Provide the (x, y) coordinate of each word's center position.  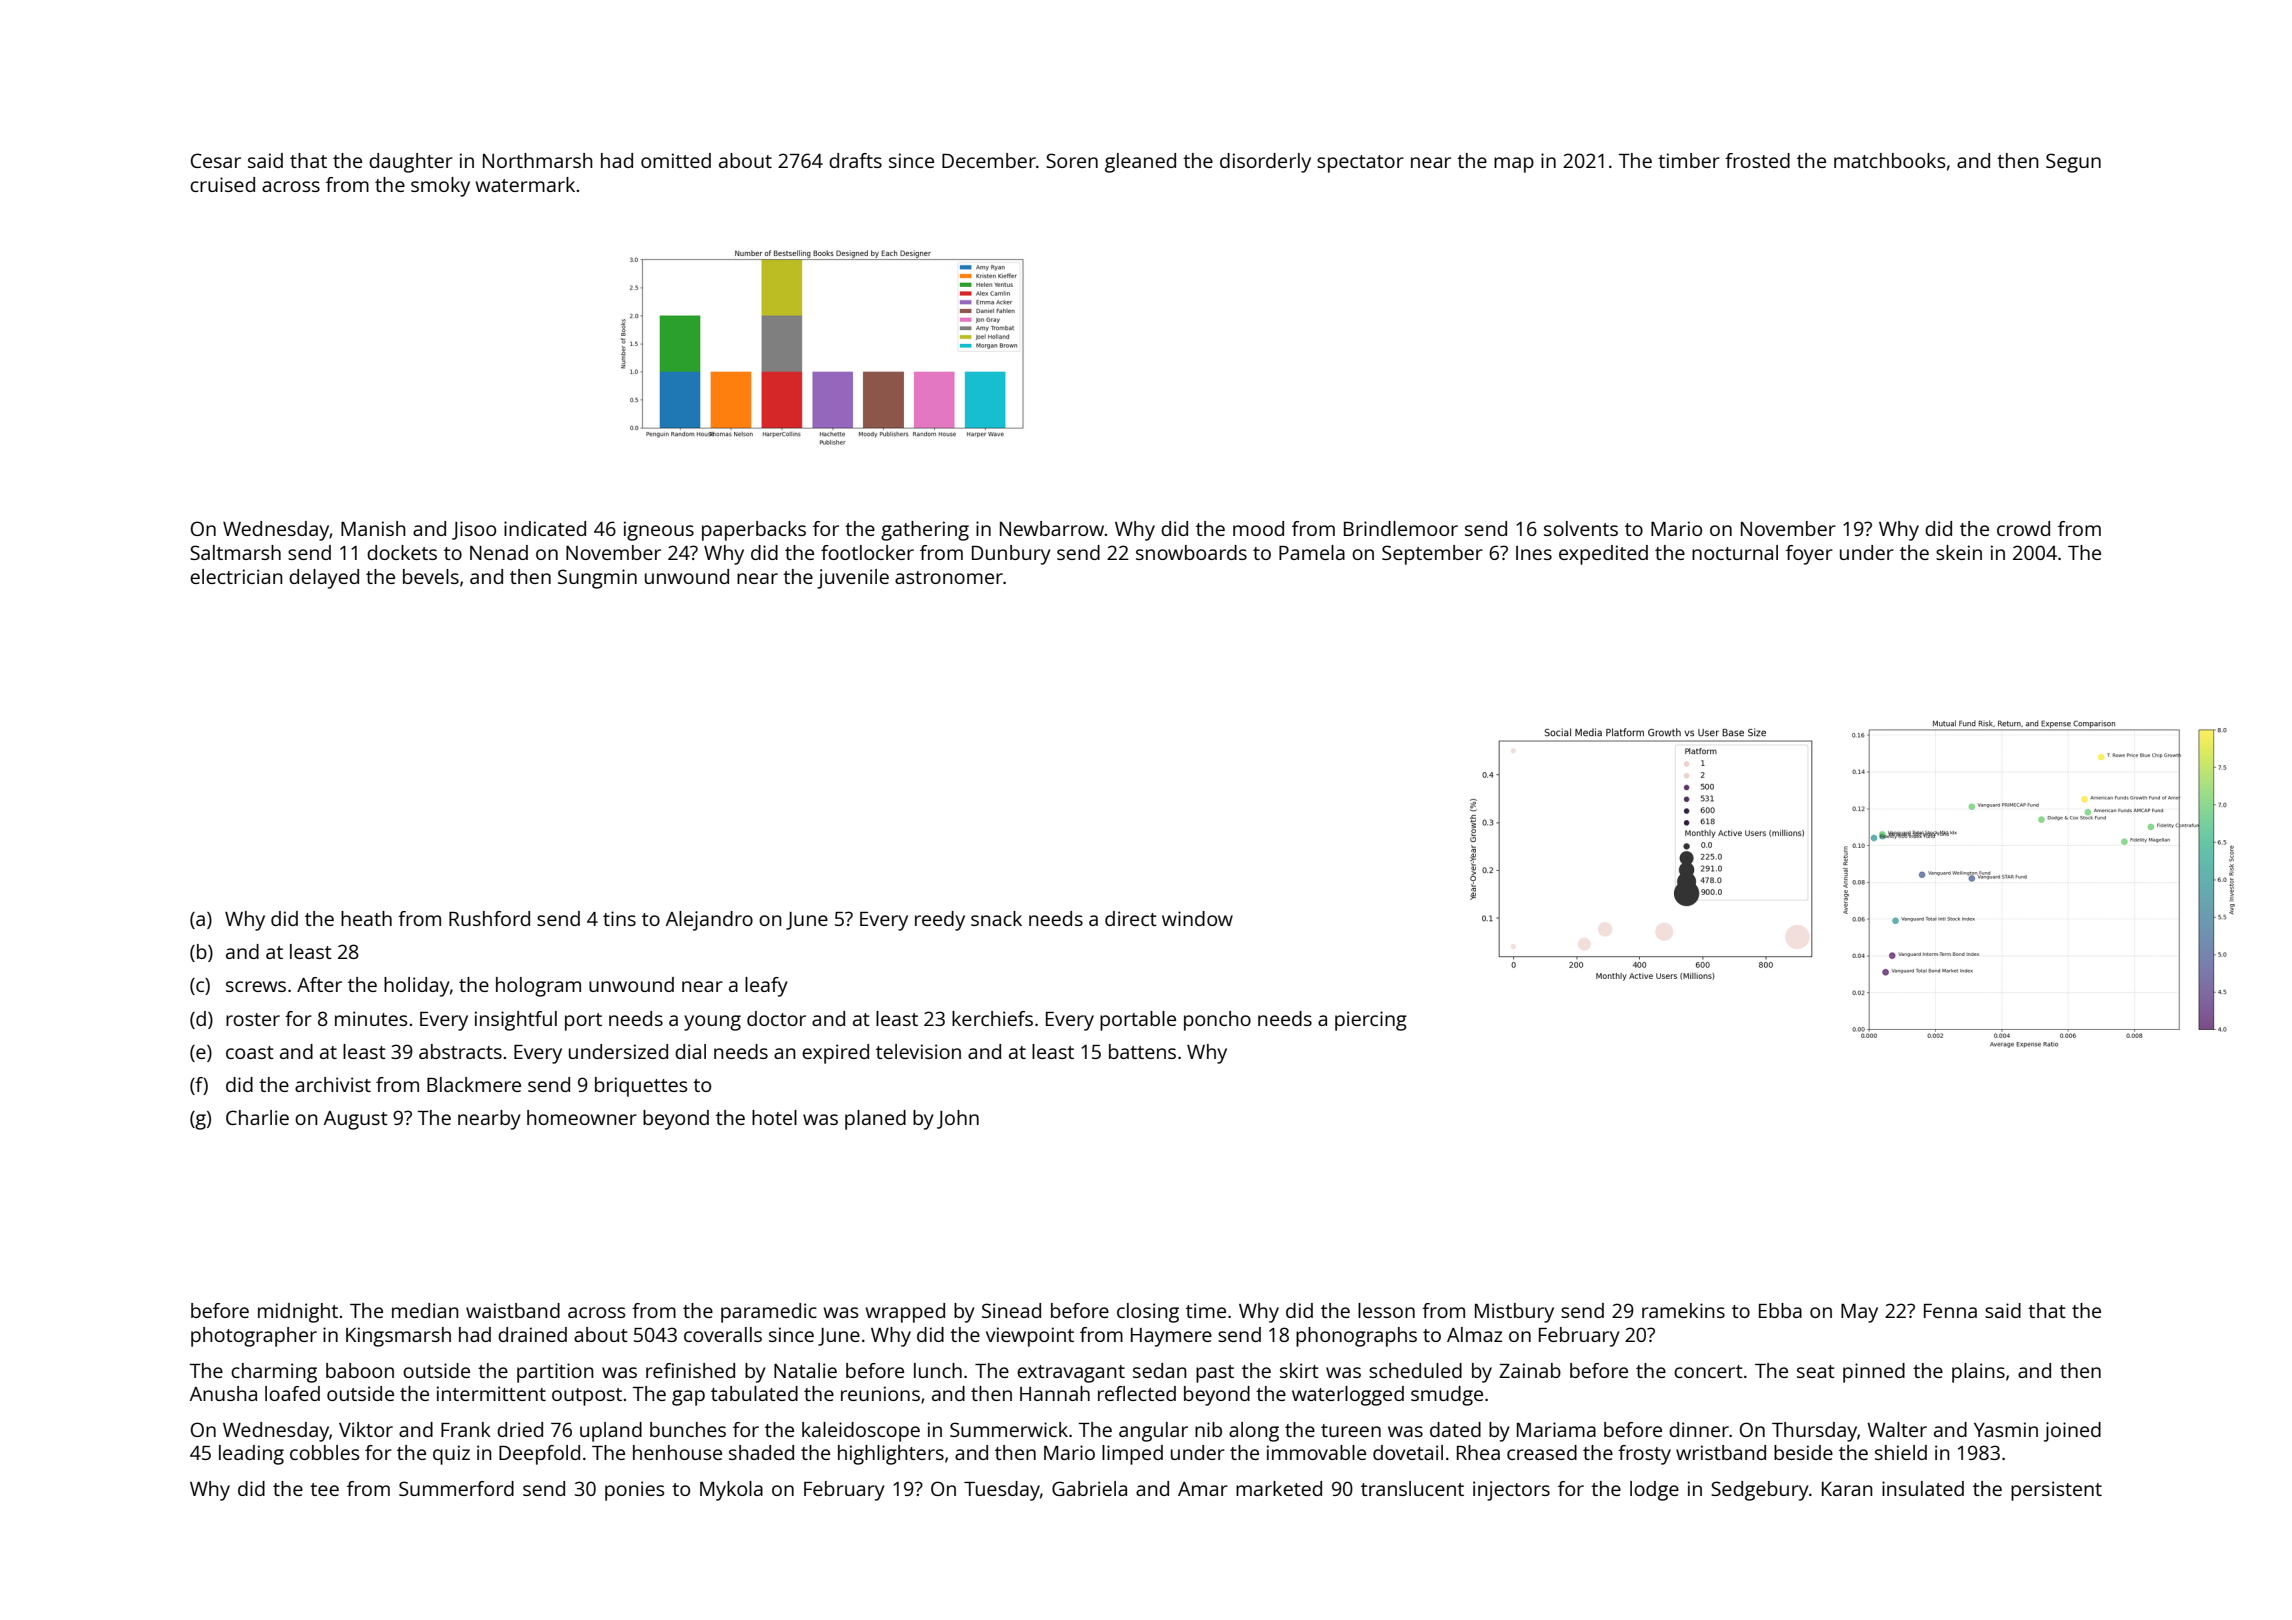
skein (1959, 552)
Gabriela (1089, 1488)
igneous (659, 531)
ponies (634, 1491)
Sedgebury (1760, 1491)
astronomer (949, 577)
